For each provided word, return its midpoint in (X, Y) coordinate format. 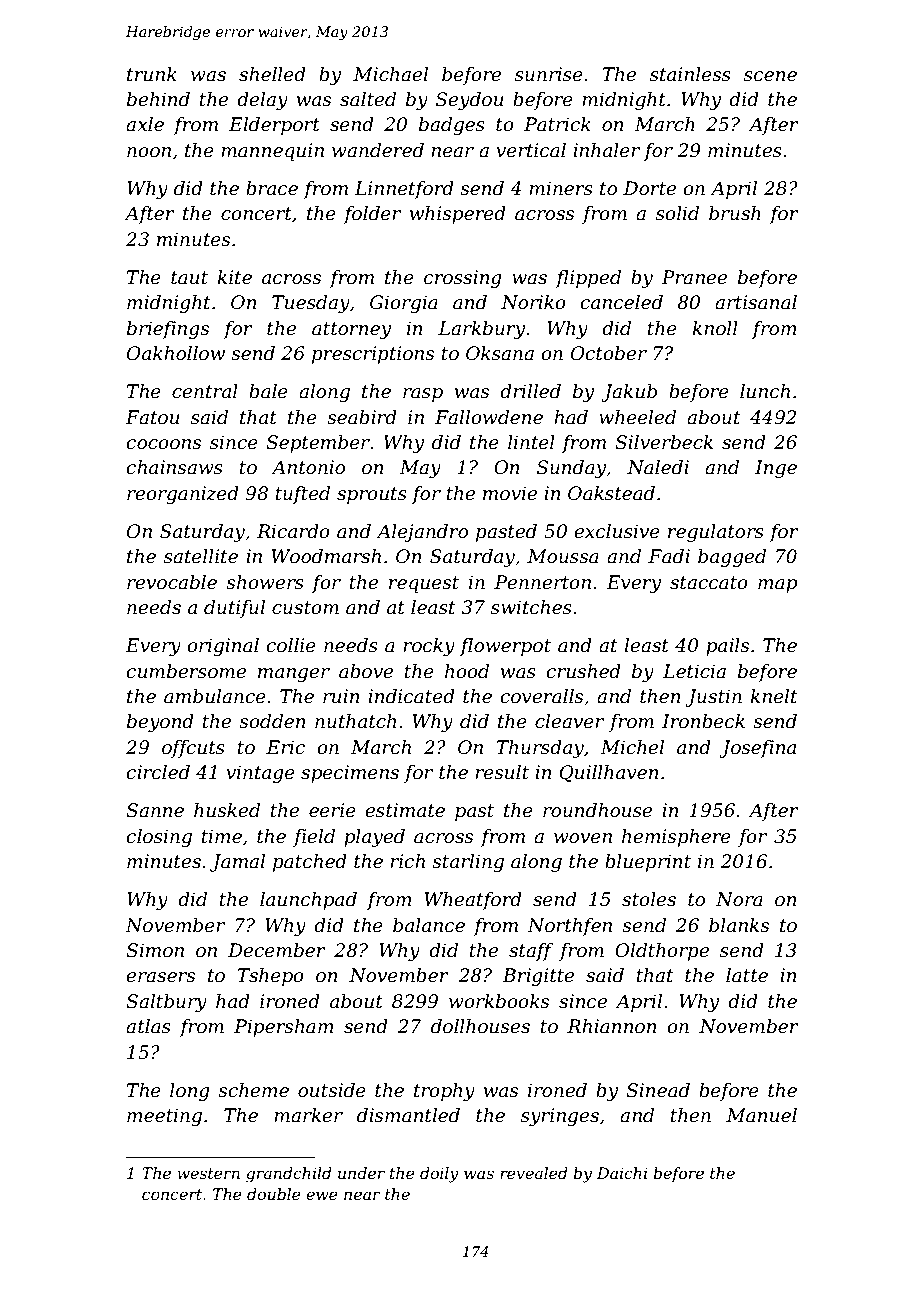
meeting (164, 1117)
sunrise (549, 74)
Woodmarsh (326, 556)
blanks (739, 925)
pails (727, 647)
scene (770, 76)
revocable (172, 582)
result (502, 772)
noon (149, 152)
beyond (160, 723)
